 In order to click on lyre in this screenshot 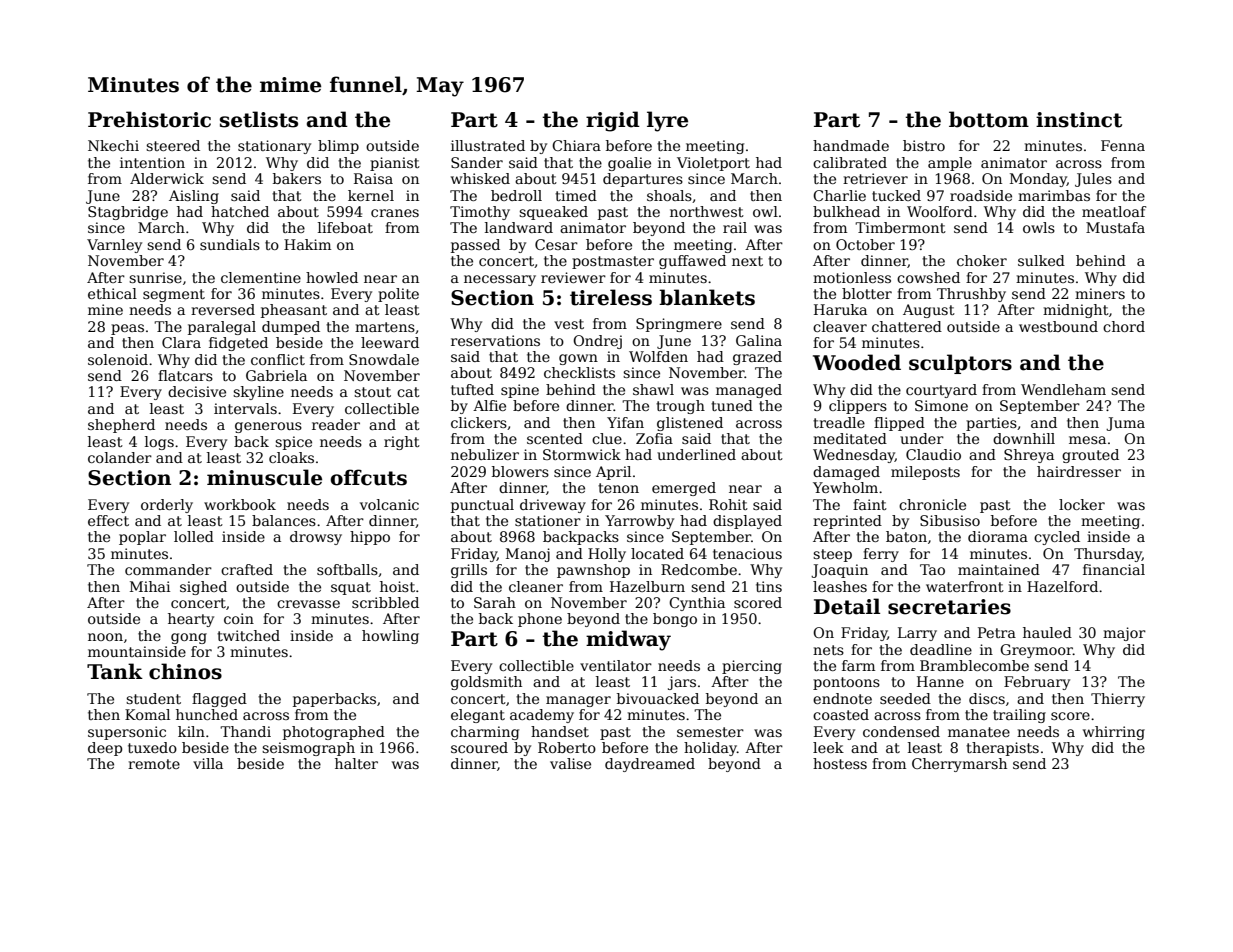, I will do `click(667, 121)`.
